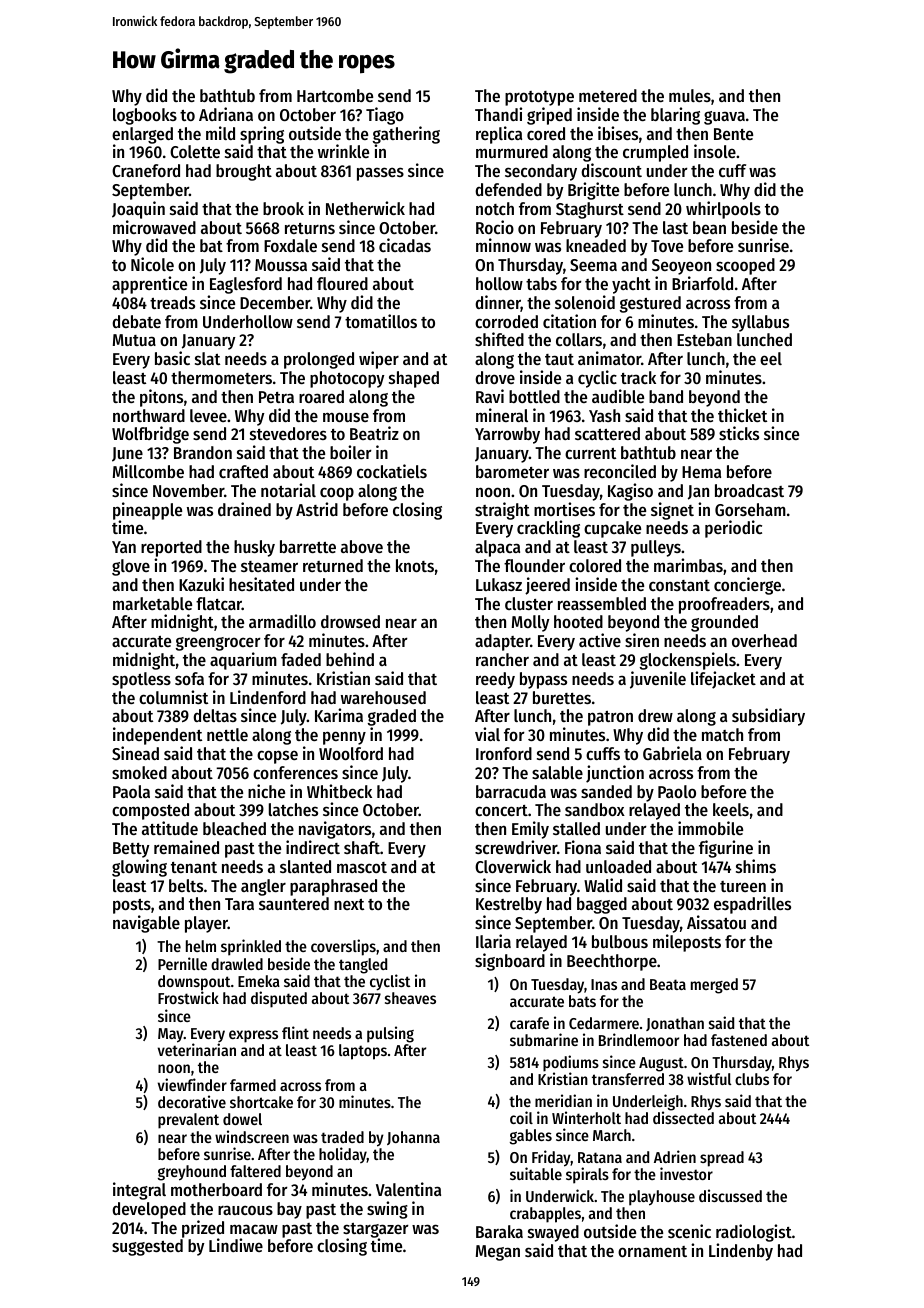 The width and height of the screenshot is (924, 1308). Describe the element at coordinates (172, 302) in the screenshot. I see `treads` at that location.
